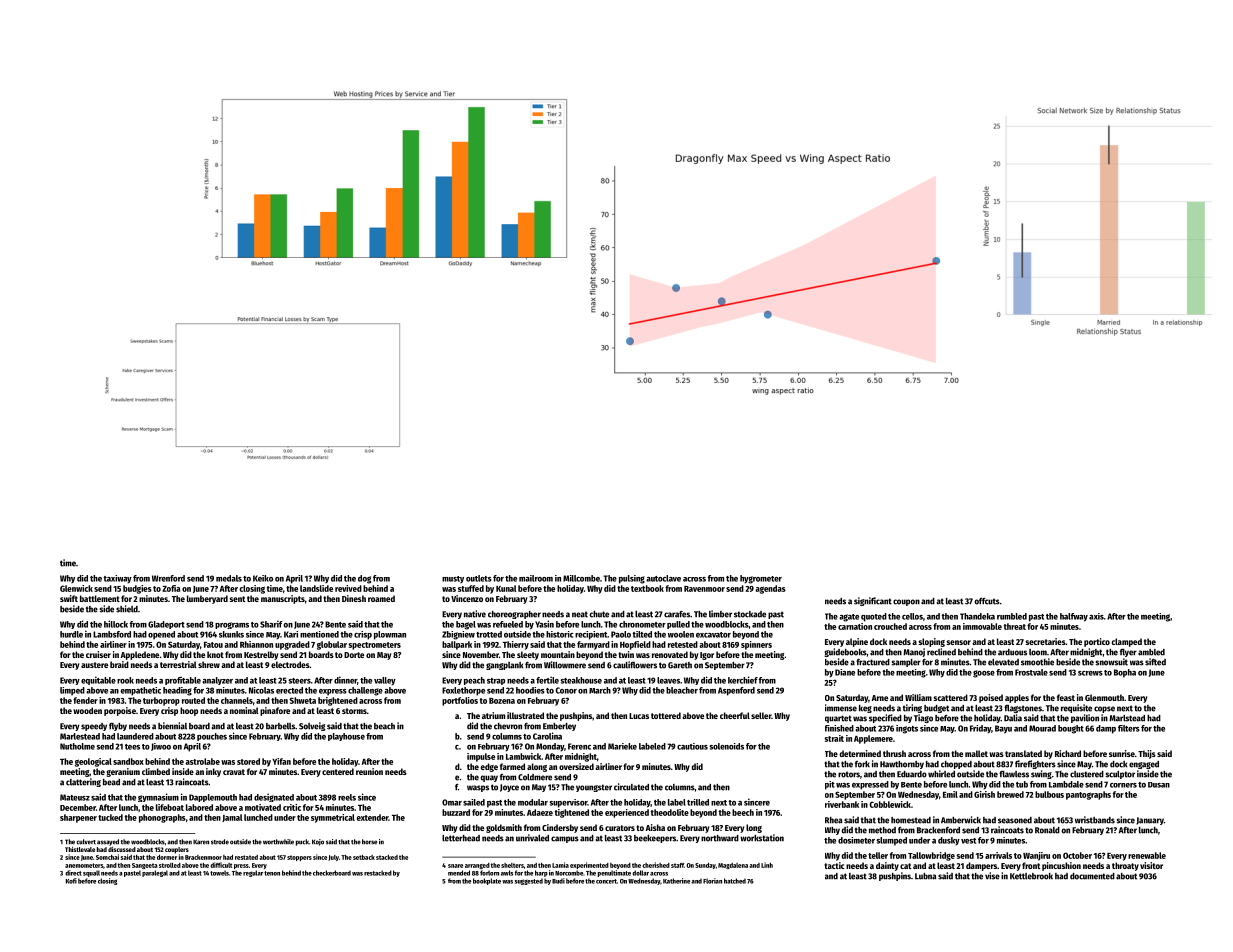 This screenshot has height=952, width=1233. Describe the element at coordinates (923, 718) in the screenshot. I see `Tiago` at that location.
